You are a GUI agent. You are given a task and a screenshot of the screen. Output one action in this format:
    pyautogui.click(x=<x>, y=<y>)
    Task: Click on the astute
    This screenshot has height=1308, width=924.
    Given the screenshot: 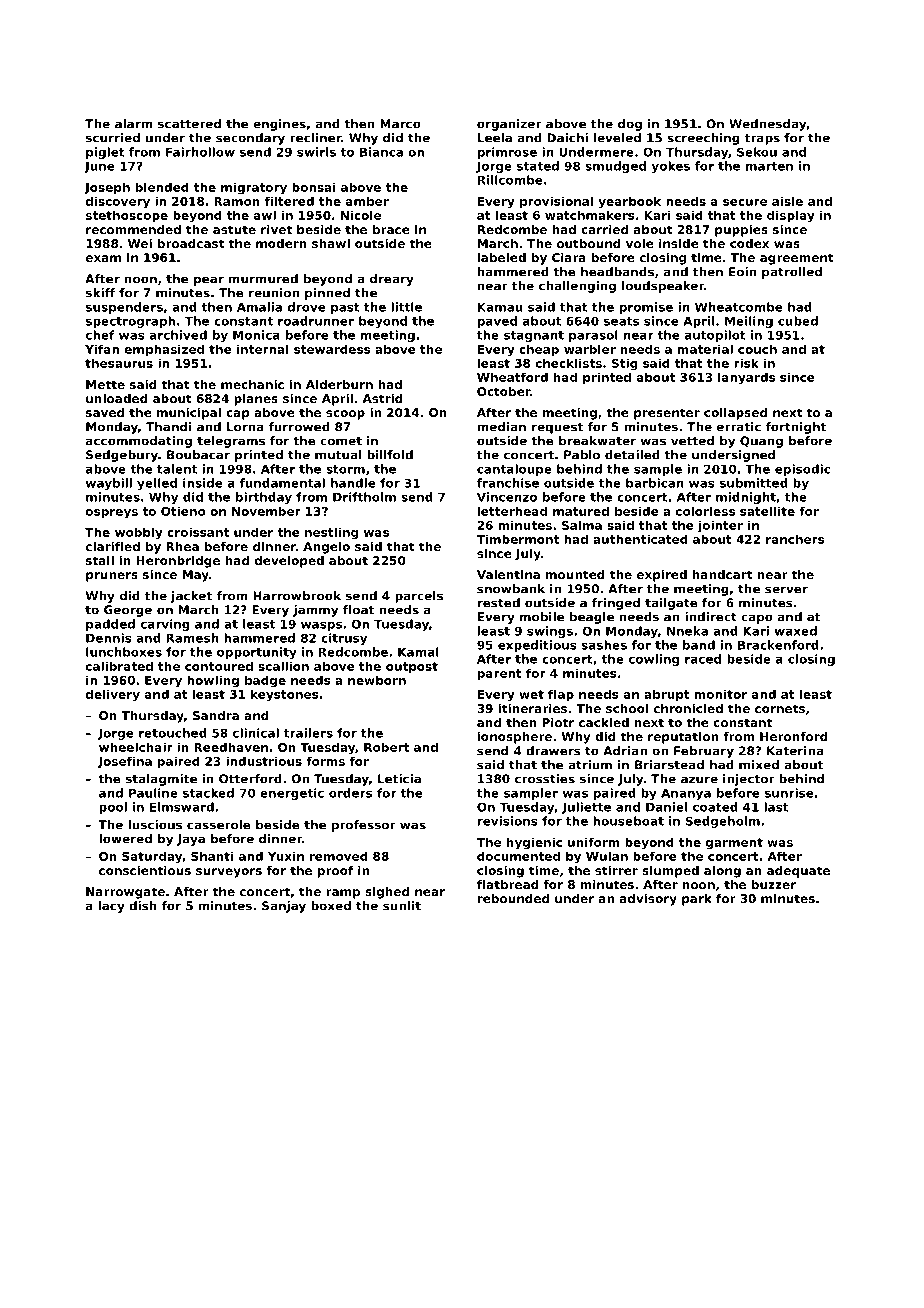 What is the action you would take?
    pyautogui.click(x=234, y=229)
